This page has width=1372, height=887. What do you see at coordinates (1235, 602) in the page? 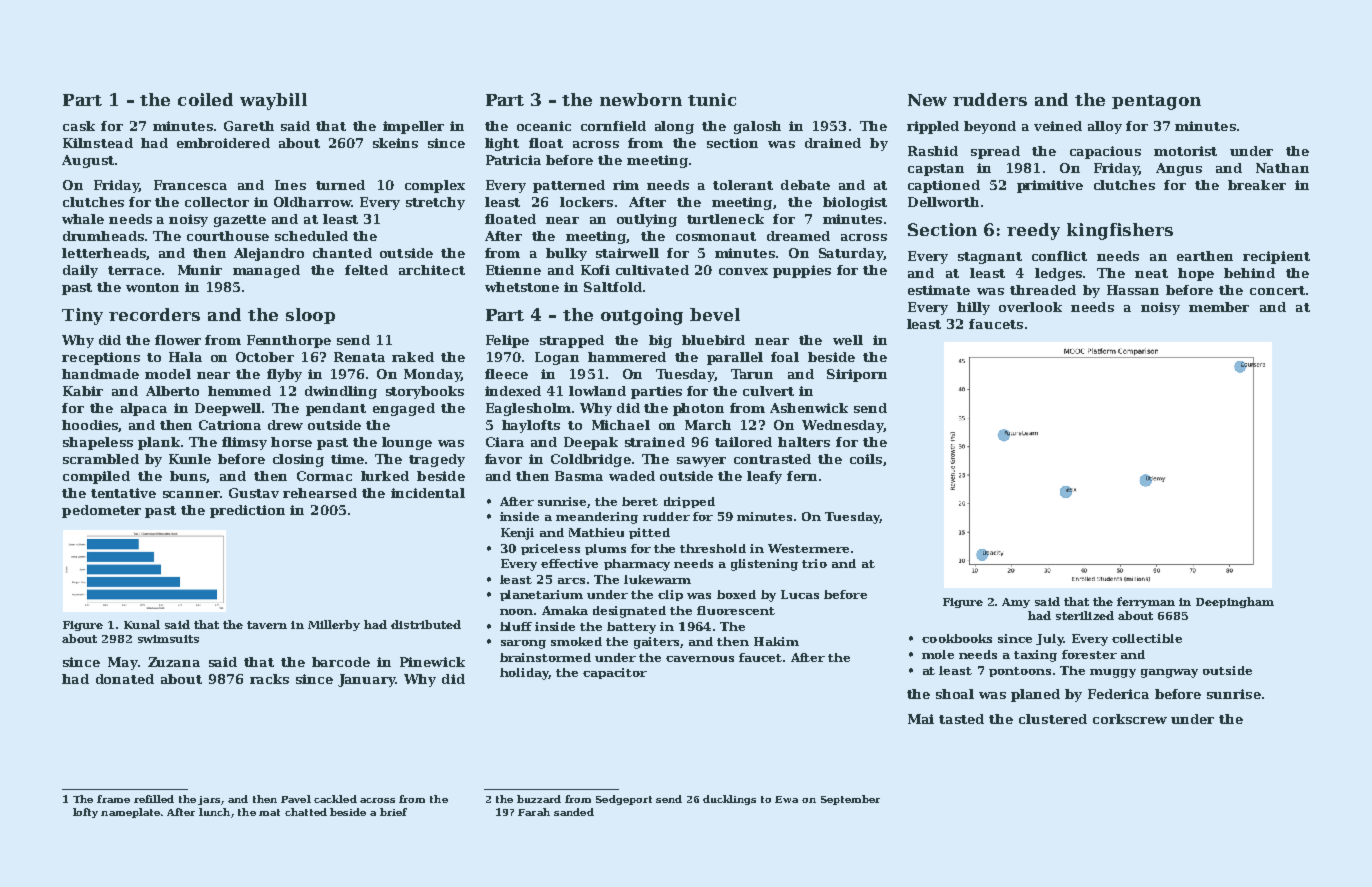
I see `Deepingham` at bounding box center [1235, 602].
